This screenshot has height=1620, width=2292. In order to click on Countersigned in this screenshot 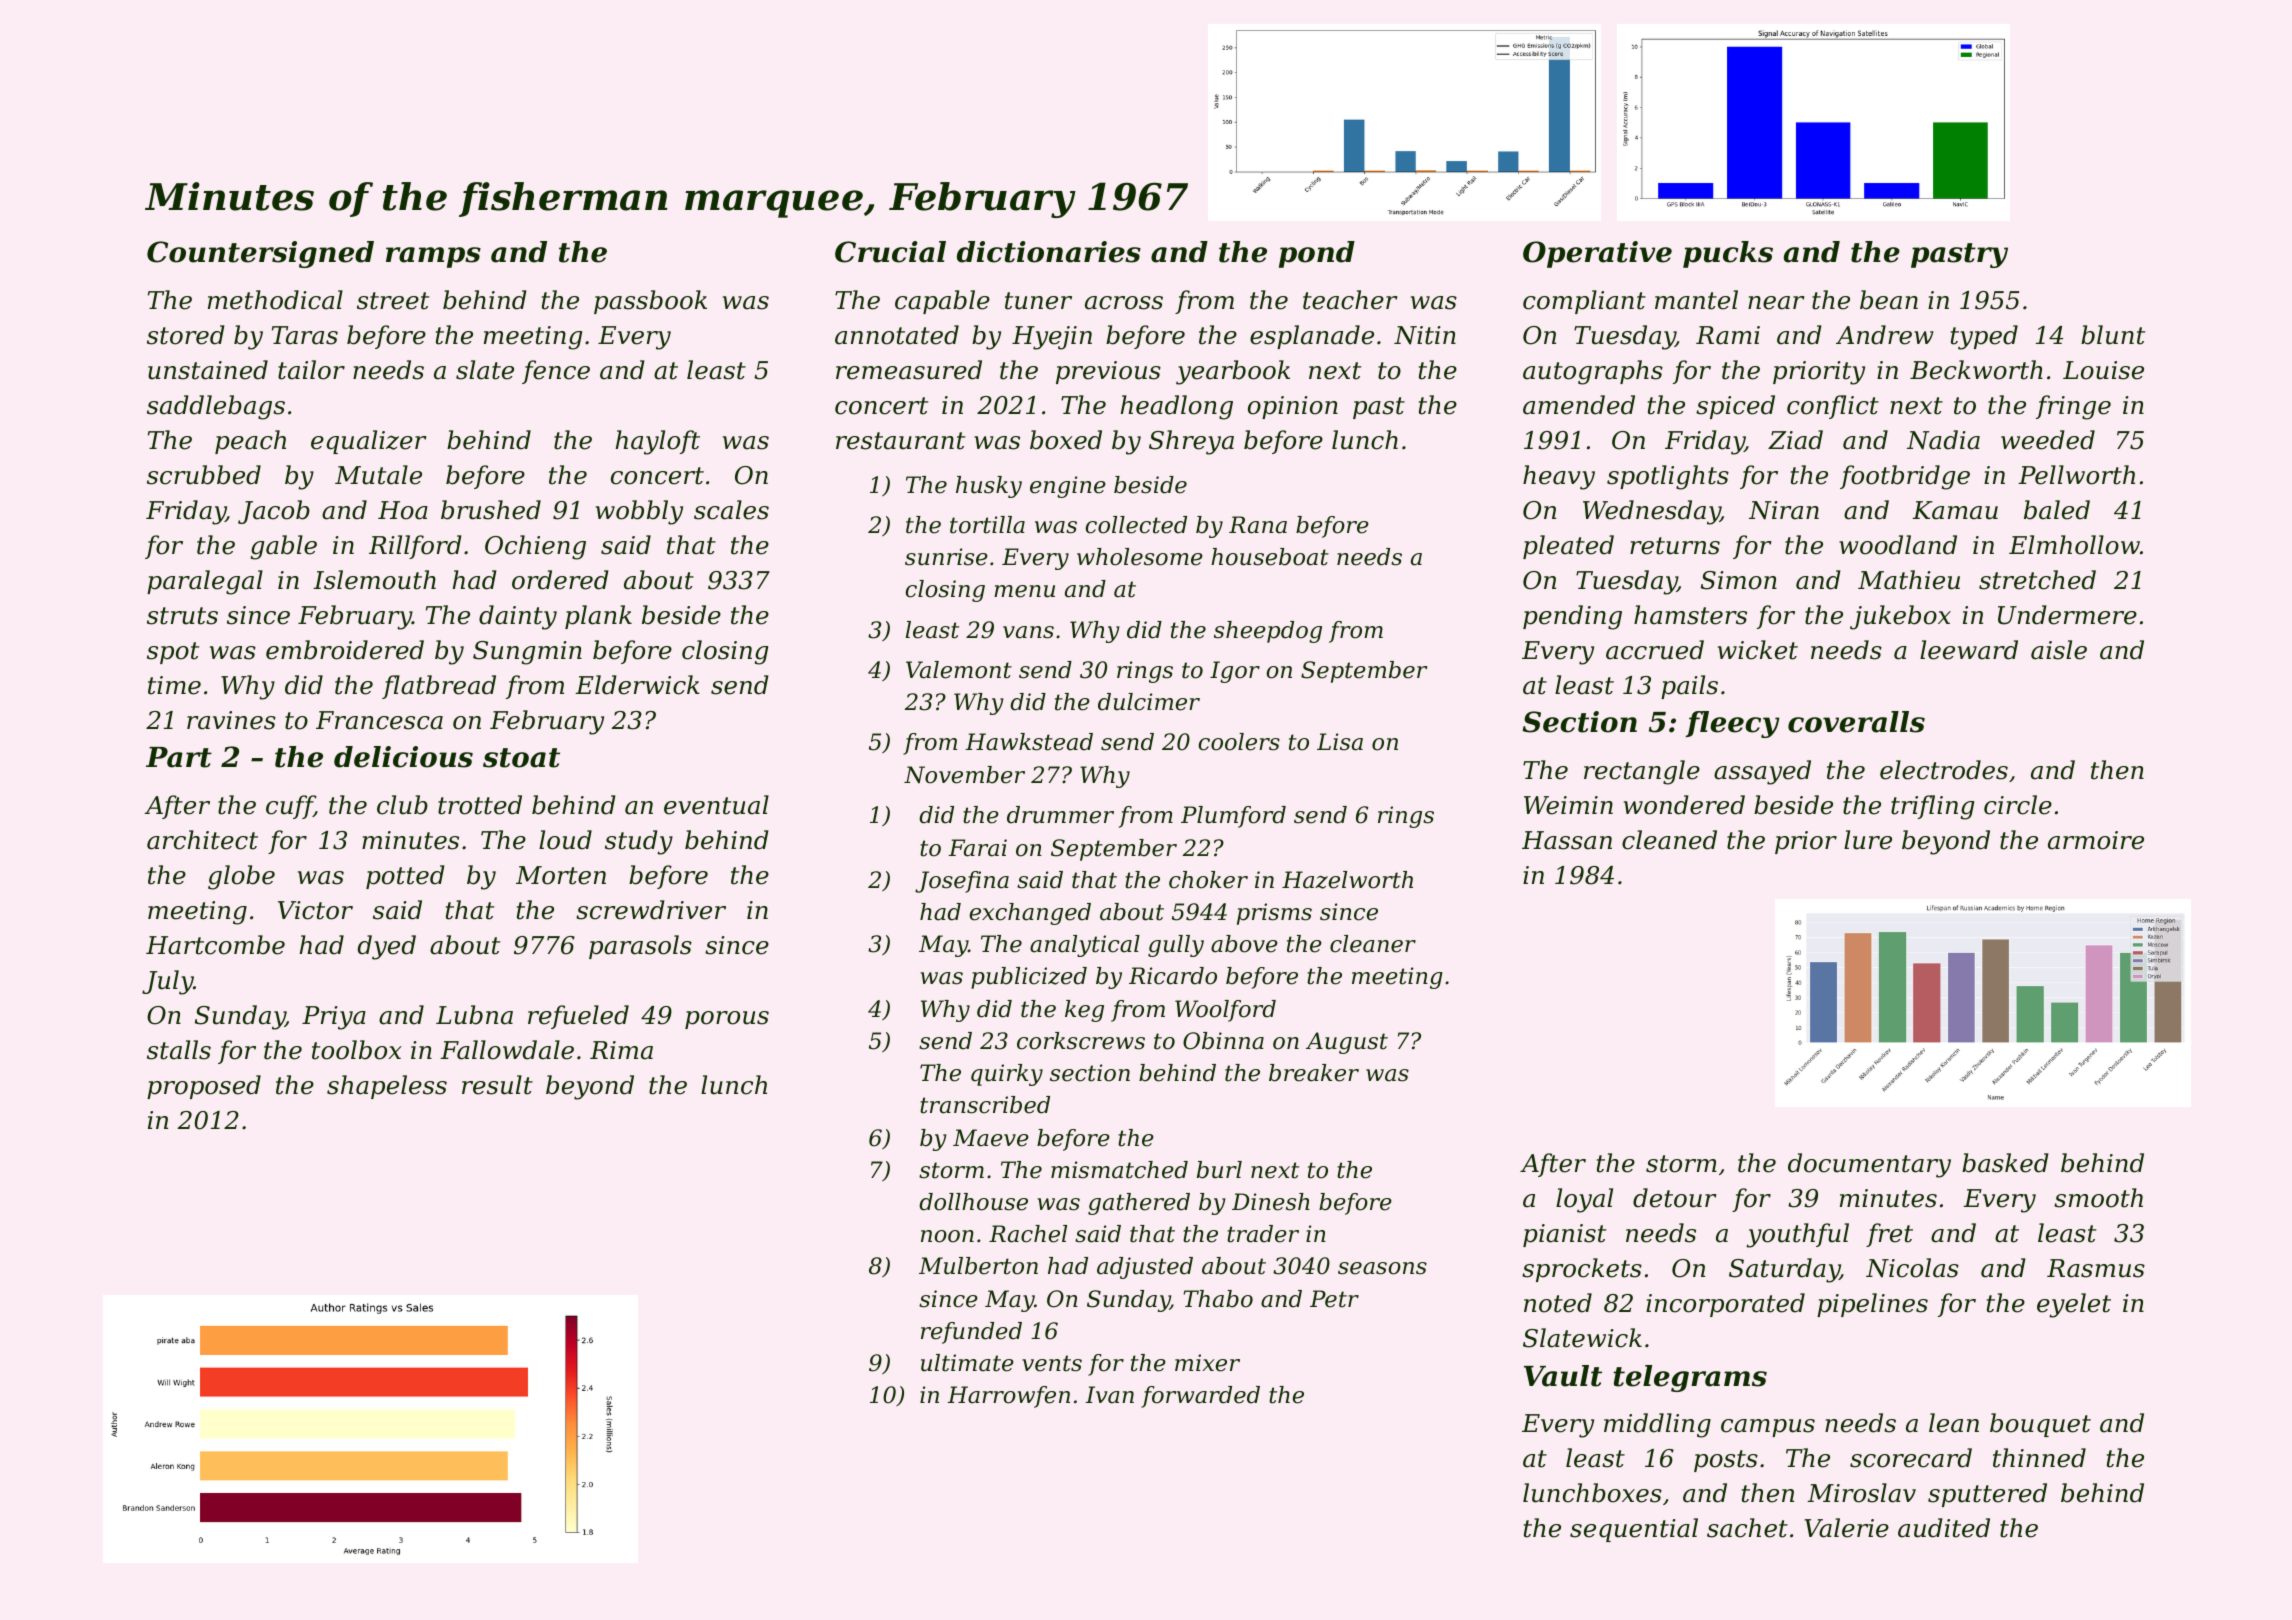, I will do `click(260, 254)`.
